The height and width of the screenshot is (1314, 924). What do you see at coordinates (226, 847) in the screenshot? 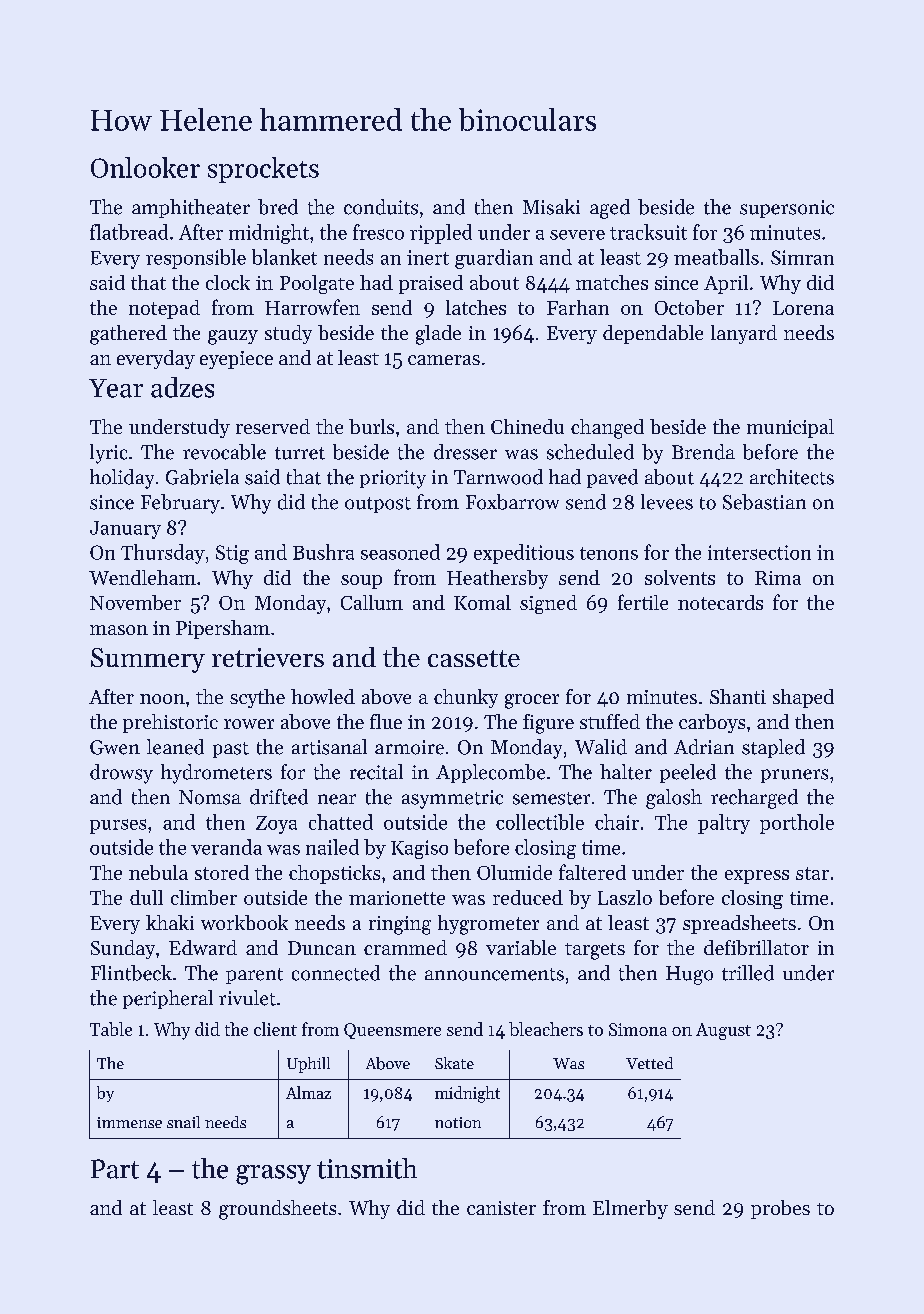
I see `veranda` at bounding box center [226, 847].
